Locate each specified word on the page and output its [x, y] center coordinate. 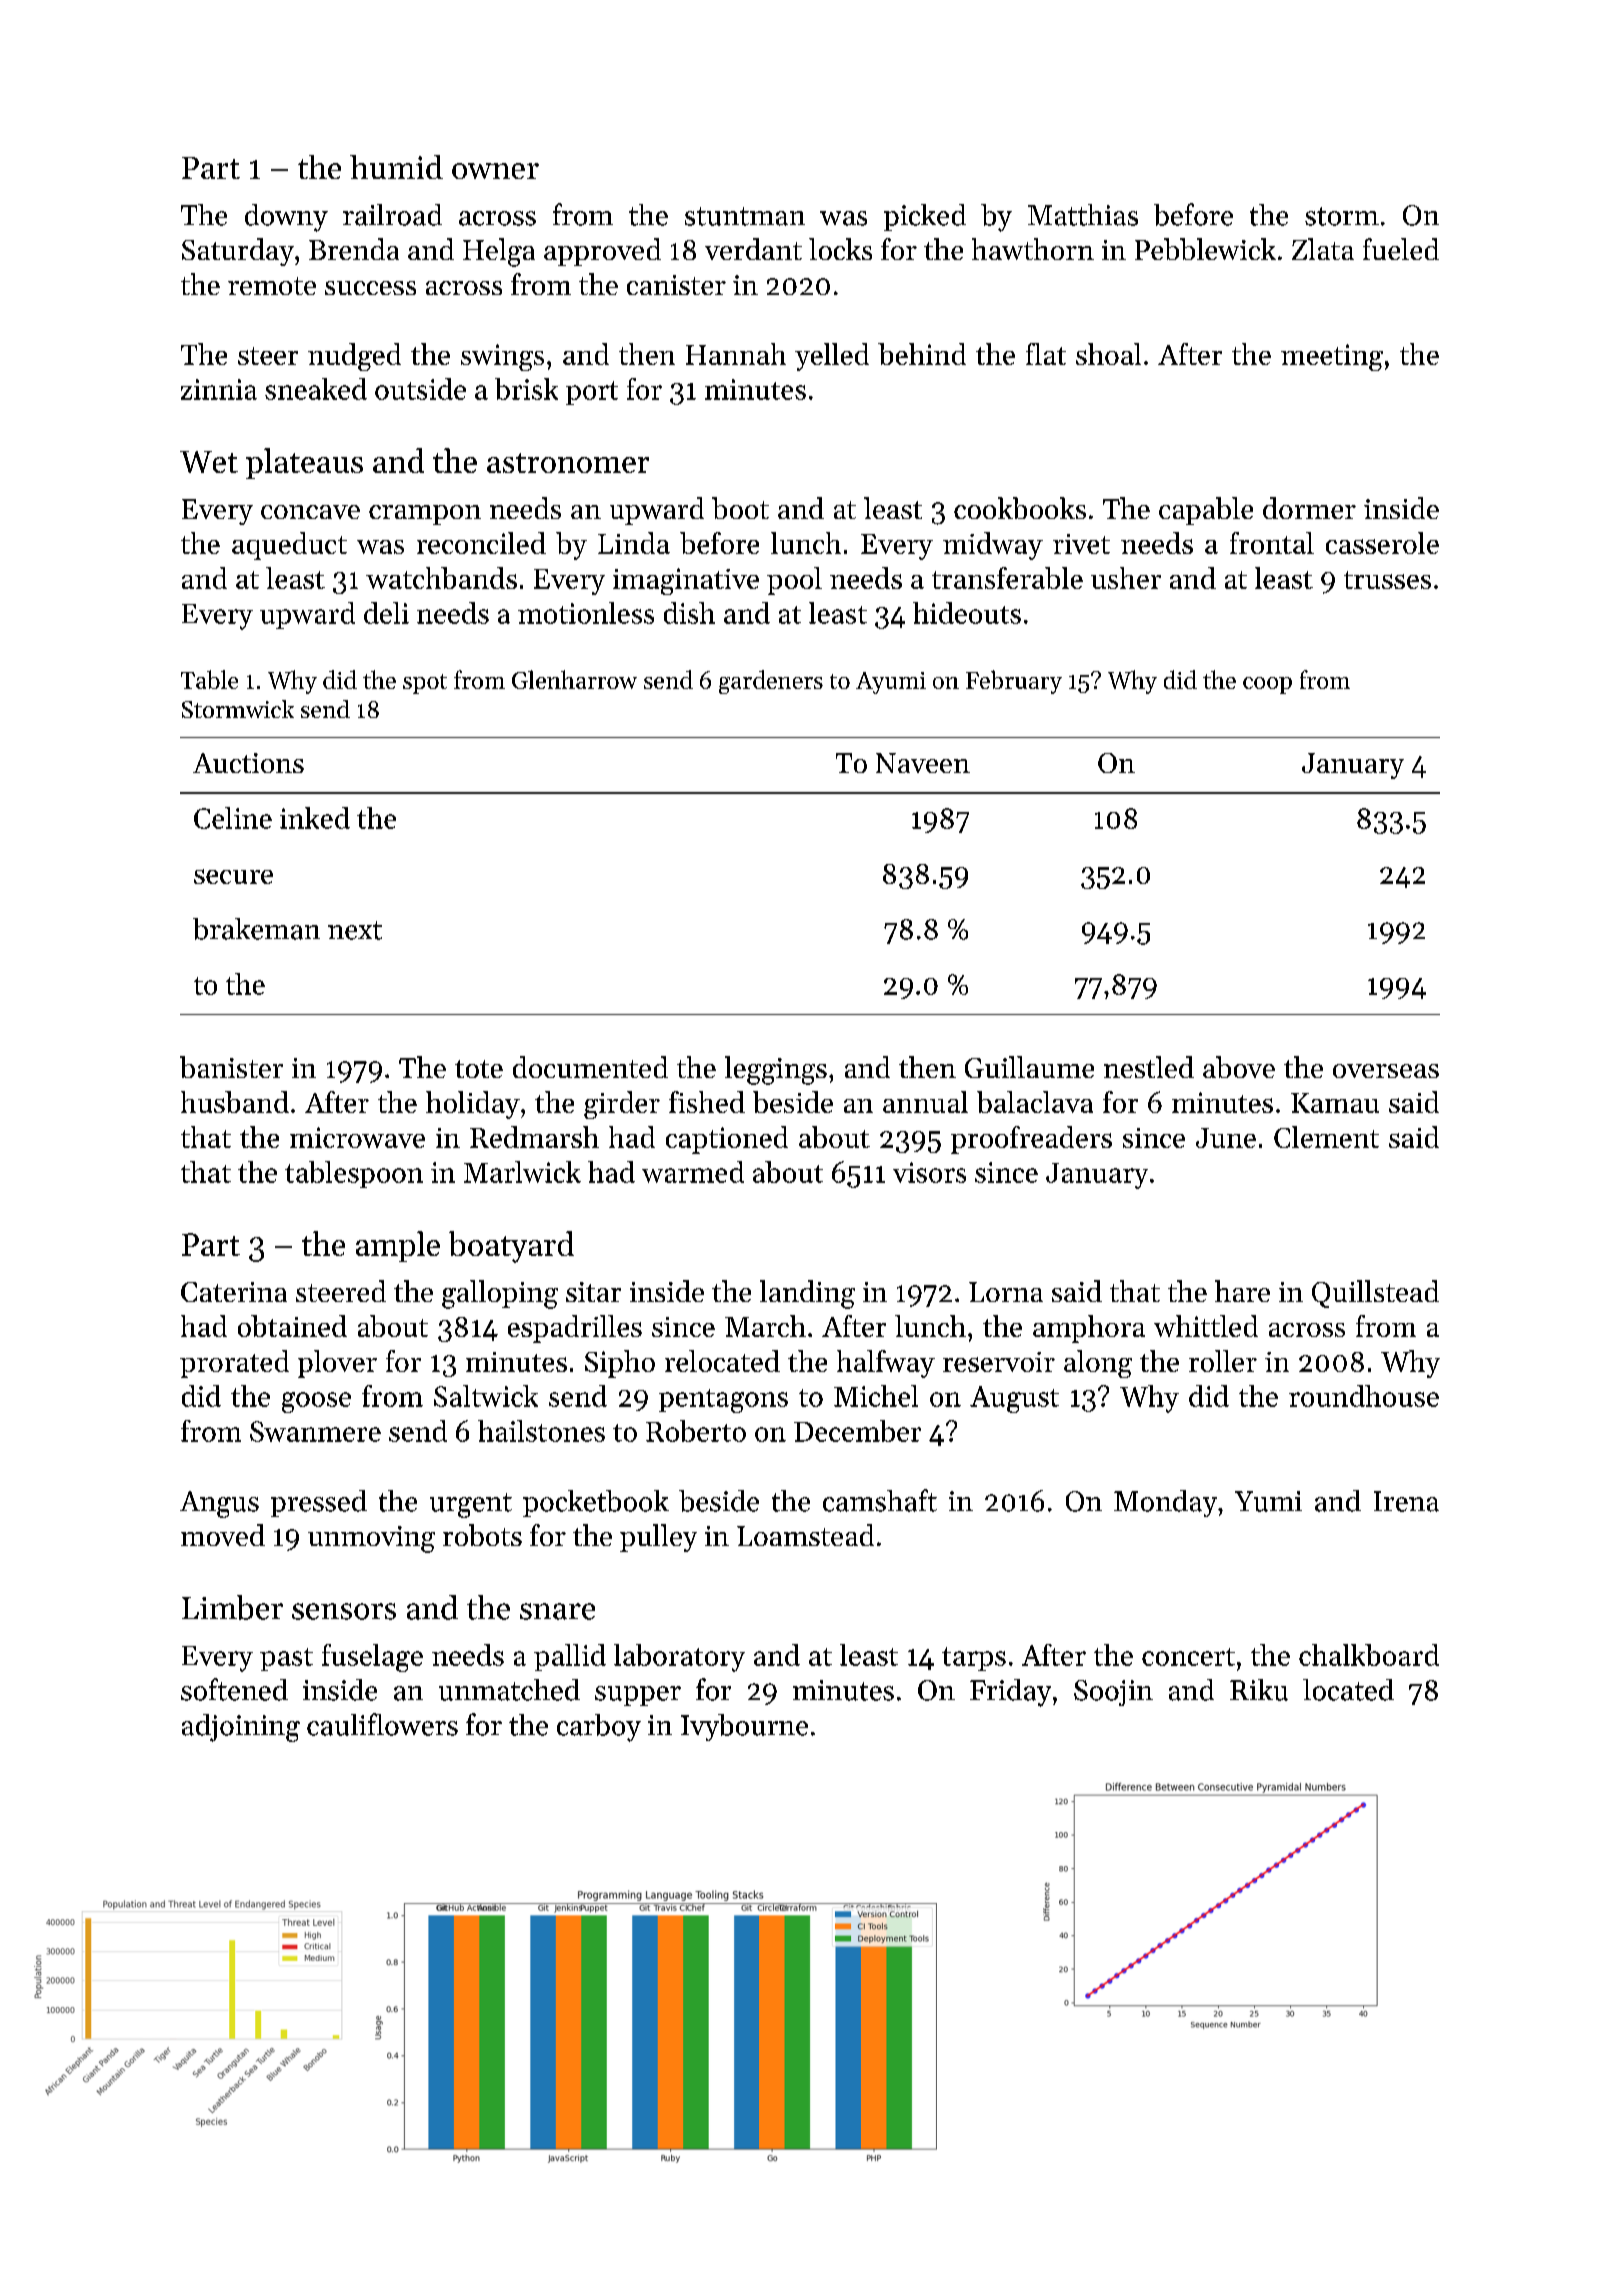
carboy [599, 1728]
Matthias [1083, 215]
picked [925, 217]
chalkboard [1369, 1655]
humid [396, 167]
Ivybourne [744, 1727]
